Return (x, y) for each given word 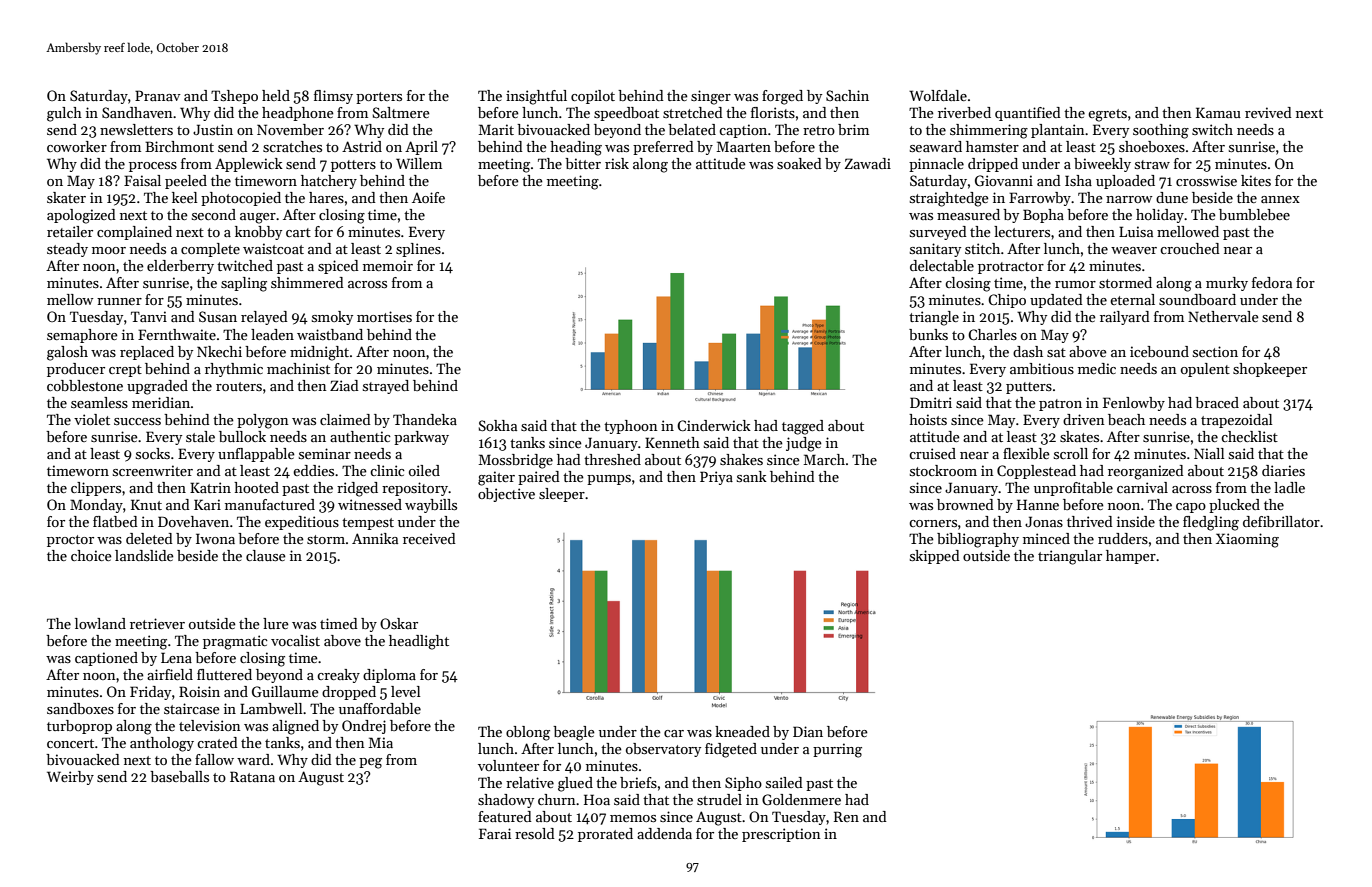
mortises (384, 316)
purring (837, 750)
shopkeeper (1270, 370)
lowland (100, 623)
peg (370, 763)
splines (418, 250)
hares (326, 197)
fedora (1272, 282)
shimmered (307, 282)
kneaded (742, 731)
